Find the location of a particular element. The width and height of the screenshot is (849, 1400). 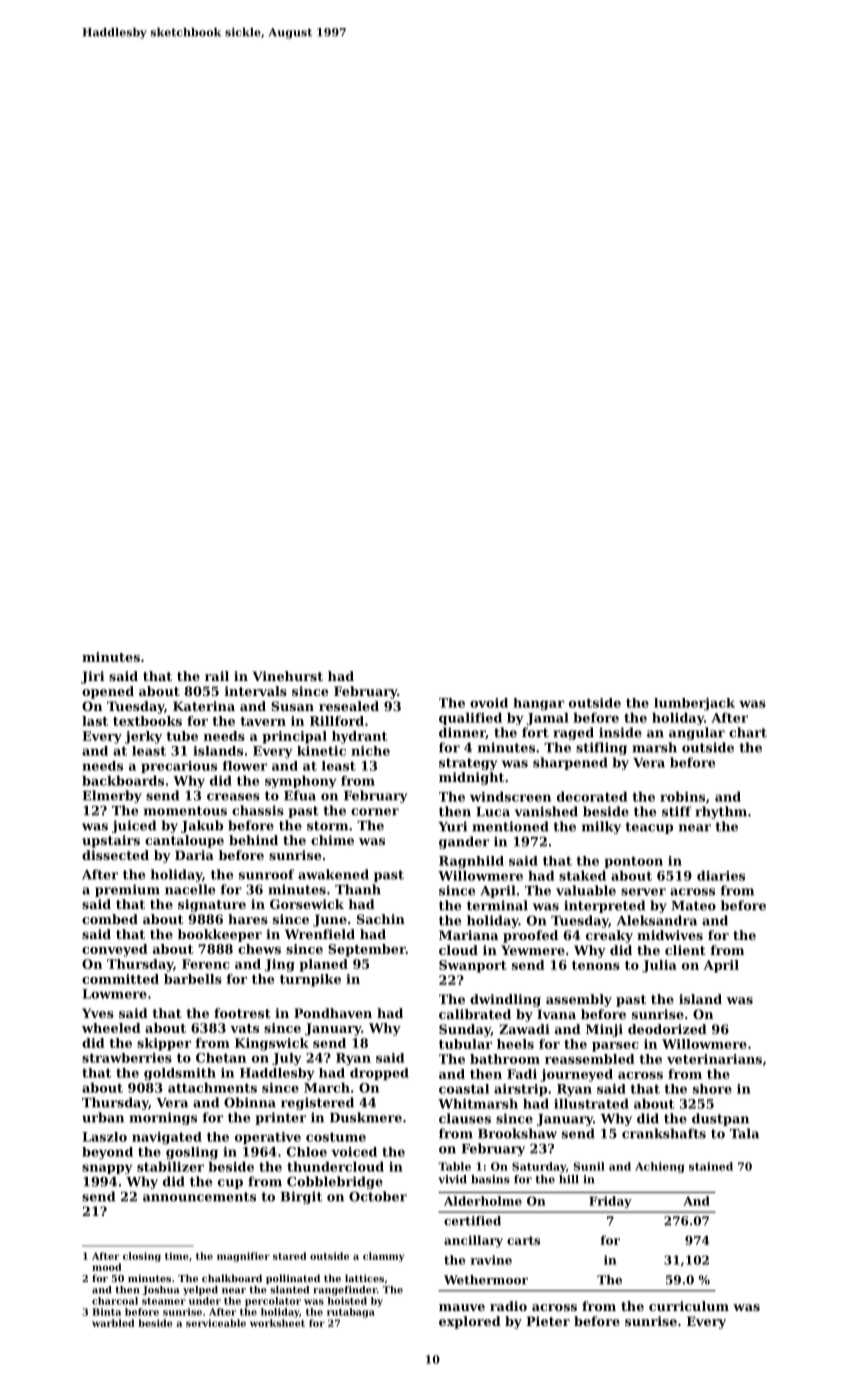

warbled is located at coordinates (113, 1323).
